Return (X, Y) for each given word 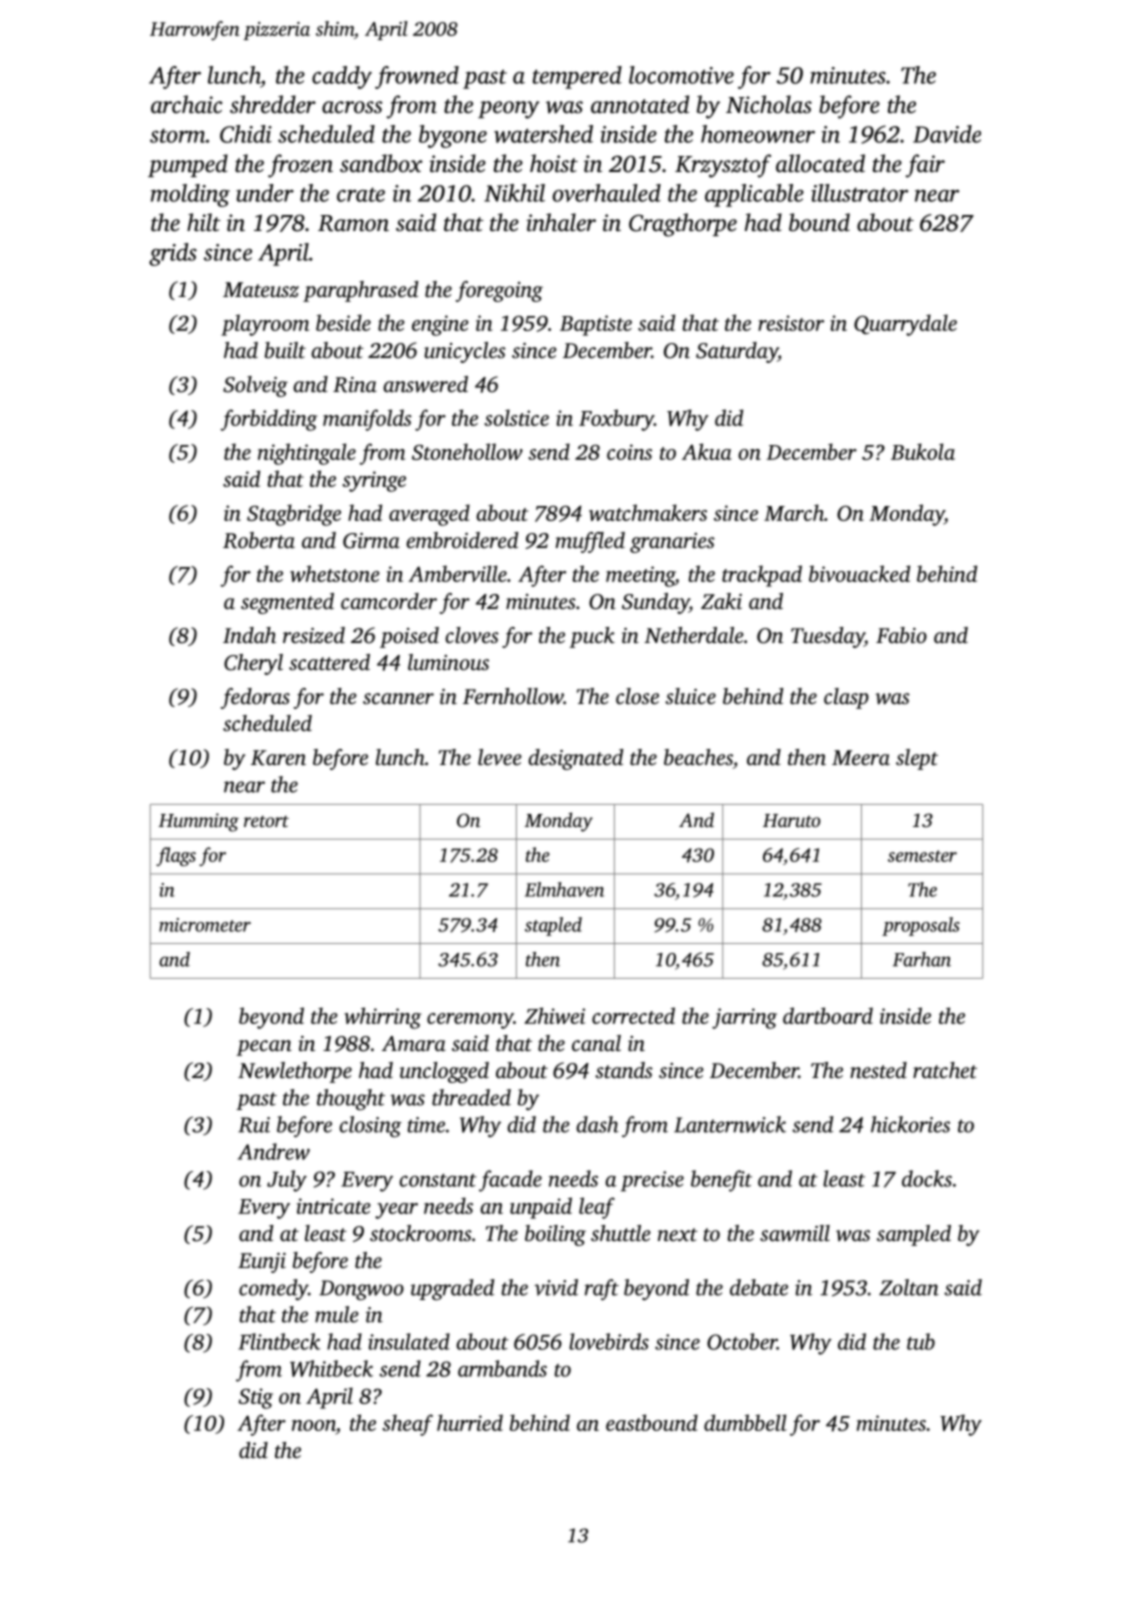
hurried (470, 1422)
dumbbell (745, 1422)
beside (343, 322)
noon (314, 1425)
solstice (516, 417)
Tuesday (828, 637)
